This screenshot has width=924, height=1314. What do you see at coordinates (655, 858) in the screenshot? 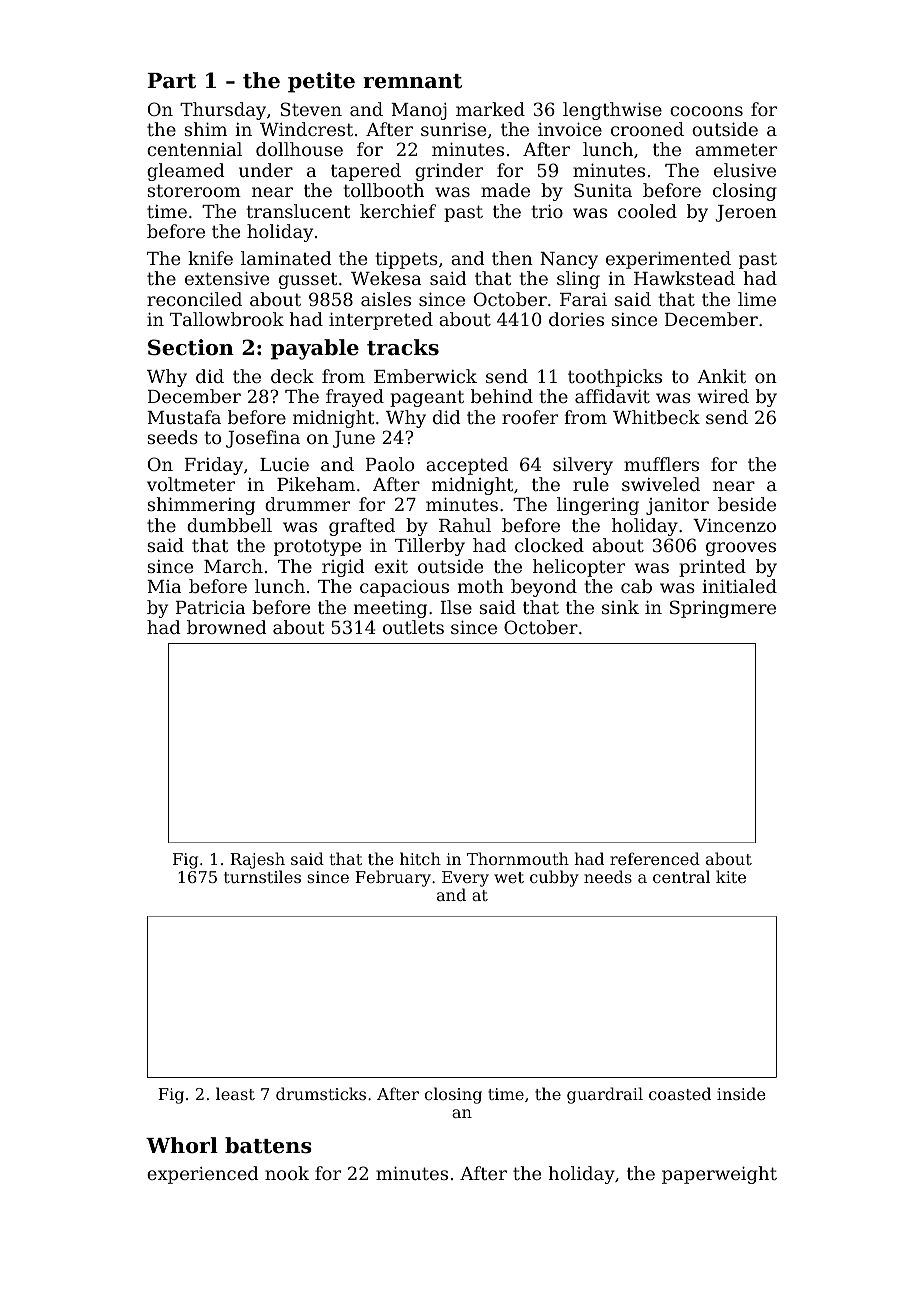
I see `referenced` at bounding box center [655, 858].
